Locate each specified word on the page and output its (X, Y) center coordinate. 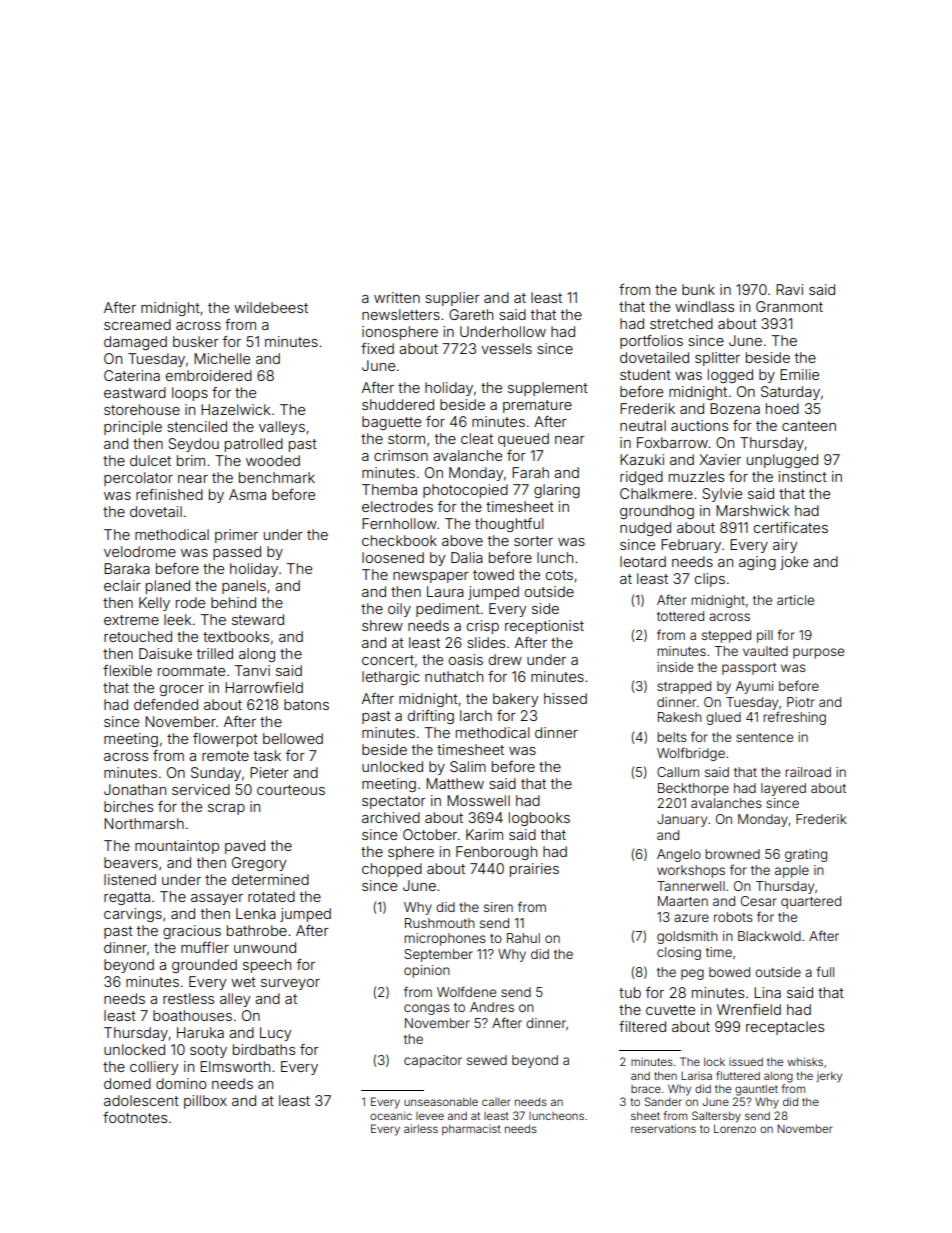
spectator (394, 802)
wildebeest (271, 307)
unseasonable (441, 1101)
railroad (808, 772)
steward (258, 619)
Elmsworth (235, 1066)
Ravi (789, 289)
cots (559, 575)
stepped (726, 636)
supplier (452, 299)
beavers (131, 862)
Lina (767, 992)
